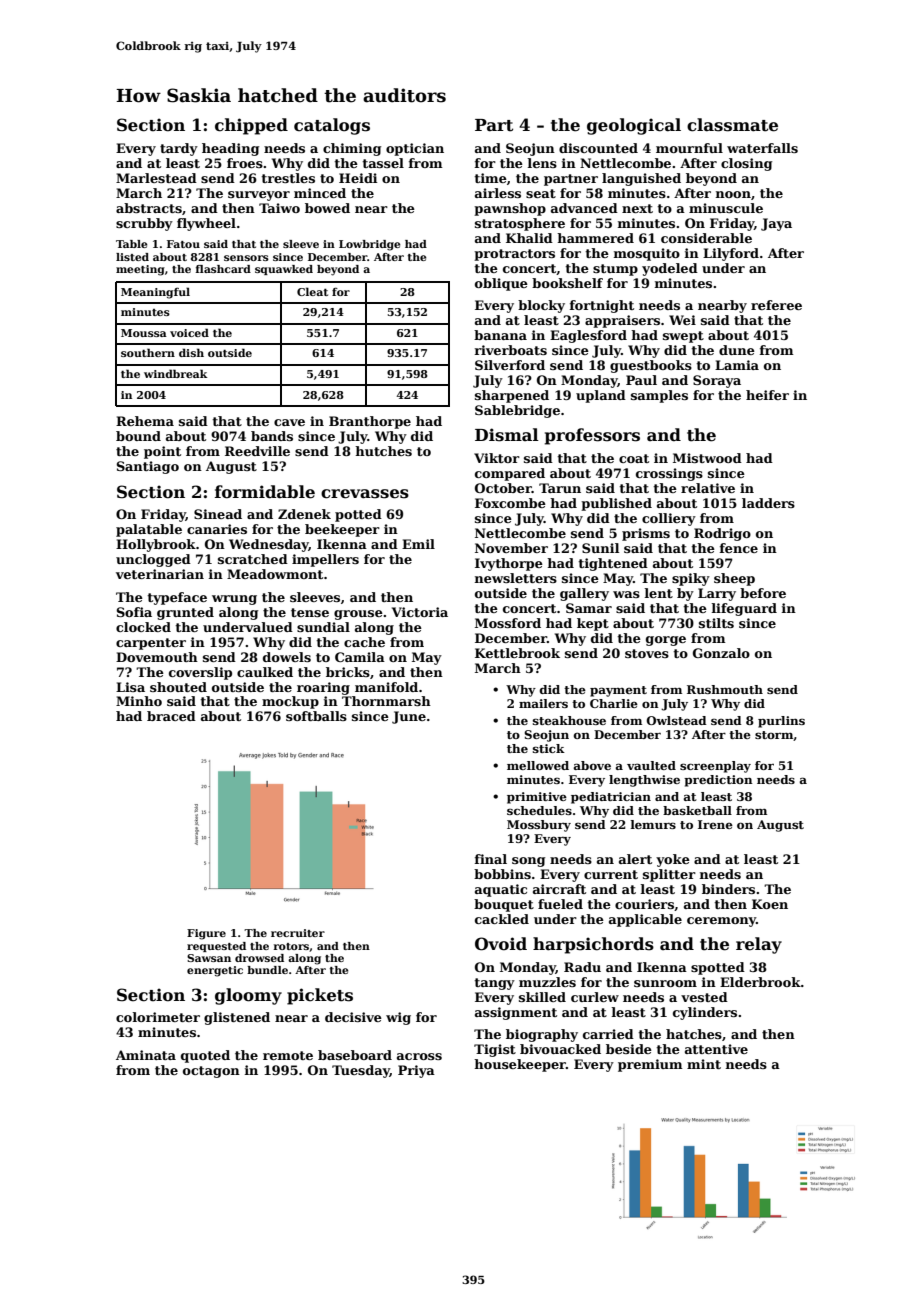 Image resolution: width=924 pixels, height=1308 pixels. What do you see at coordinates (732, 125) in the screenshot?
I see `classmate` at bounding box center [732, 125].
